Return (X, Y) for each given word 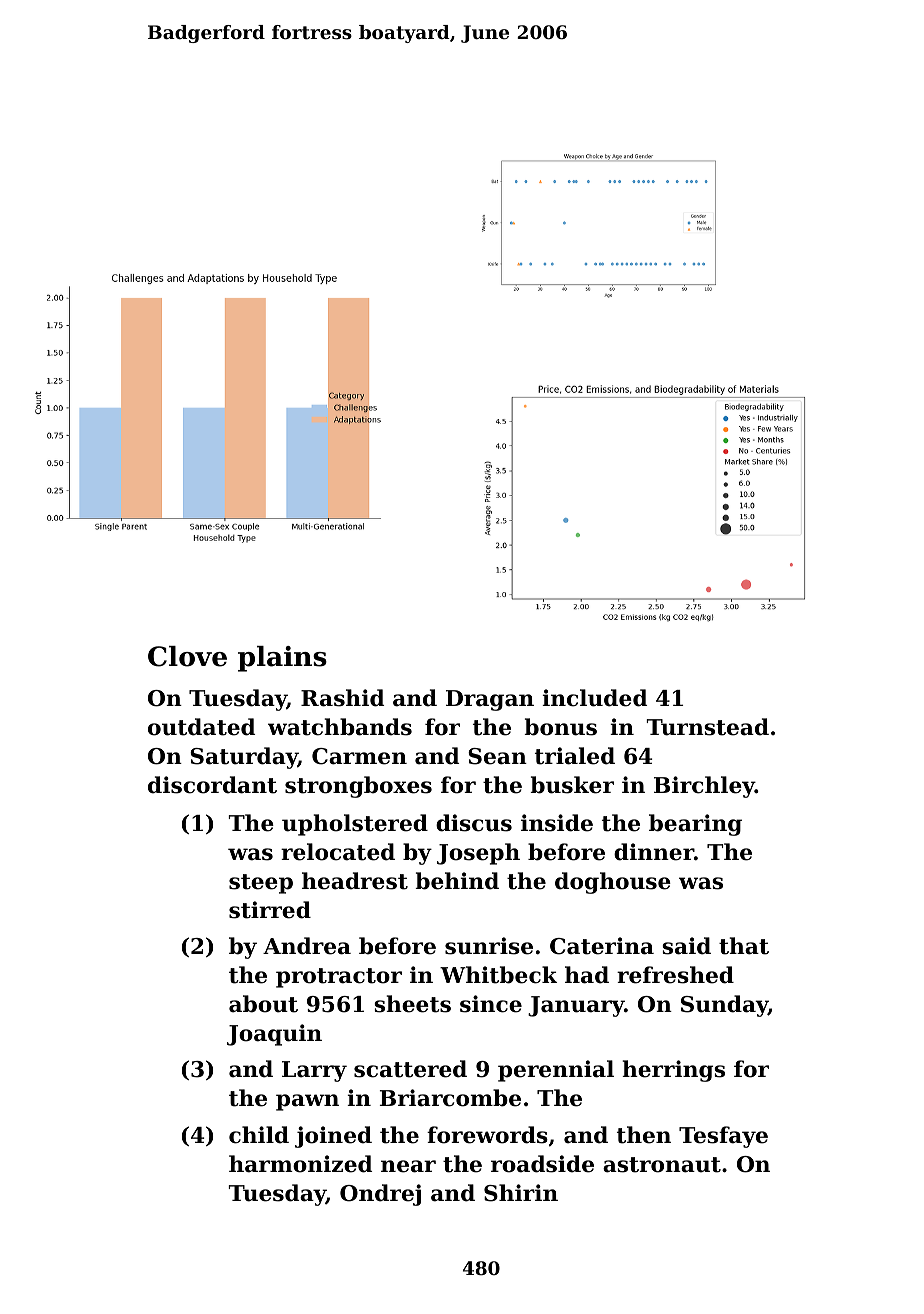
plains (282, 659)
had (587, 975)
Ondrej (380, 1195)
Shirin (521, 1193)
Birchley (704, 787)
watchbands (340, 727)
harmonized (300, 1164)
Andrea (307, 946)
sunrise (489, 946)
